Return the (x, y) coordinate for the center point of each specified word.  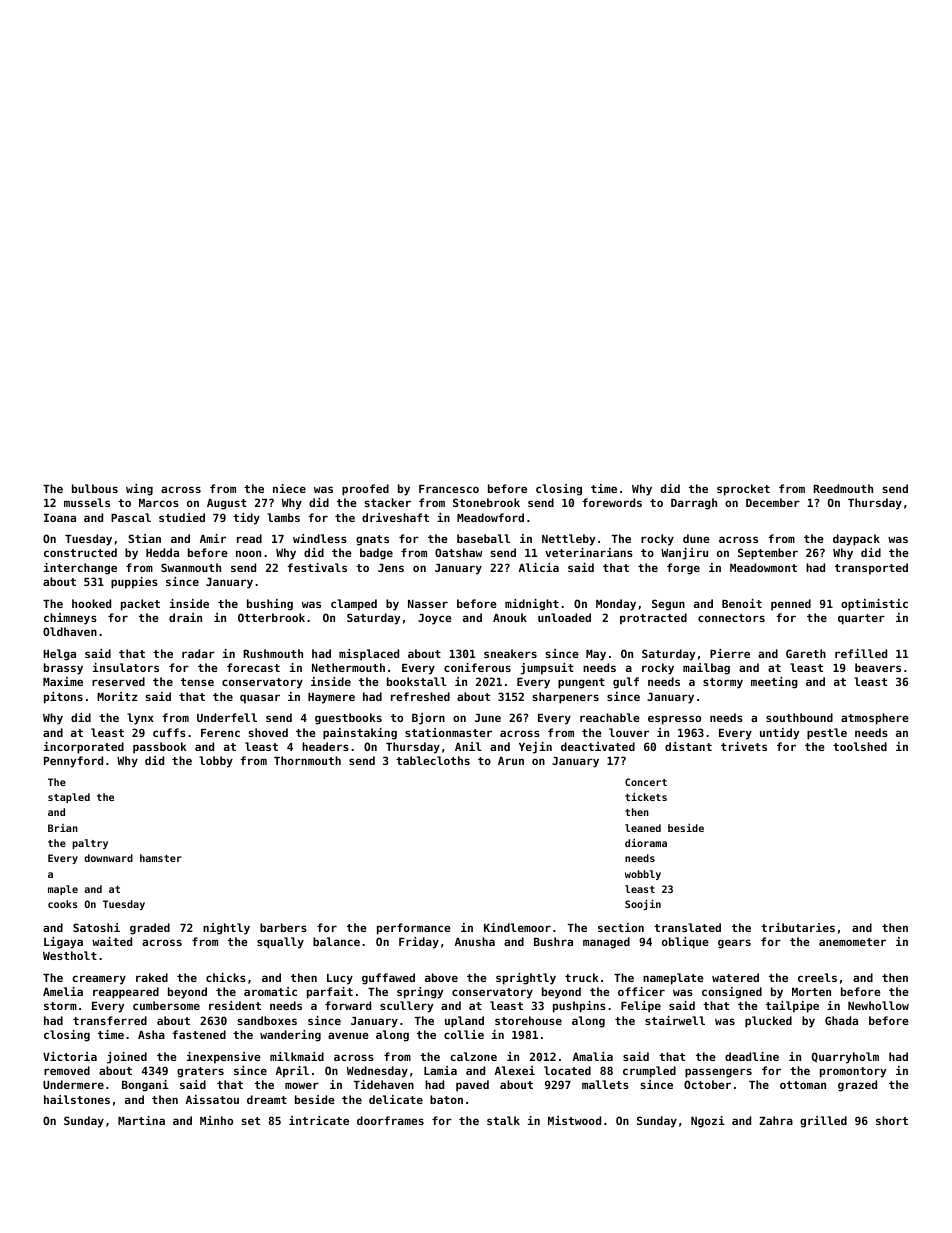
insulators (126, 667)
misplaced (369, 655)
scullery (406, 1007)
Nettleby (568, 540)
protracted (653, 619)
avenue (348, 1035)
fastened (199, 1034)
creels (817, 977)
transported (871, 569)
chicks (226, 977)
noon (248, 553)
